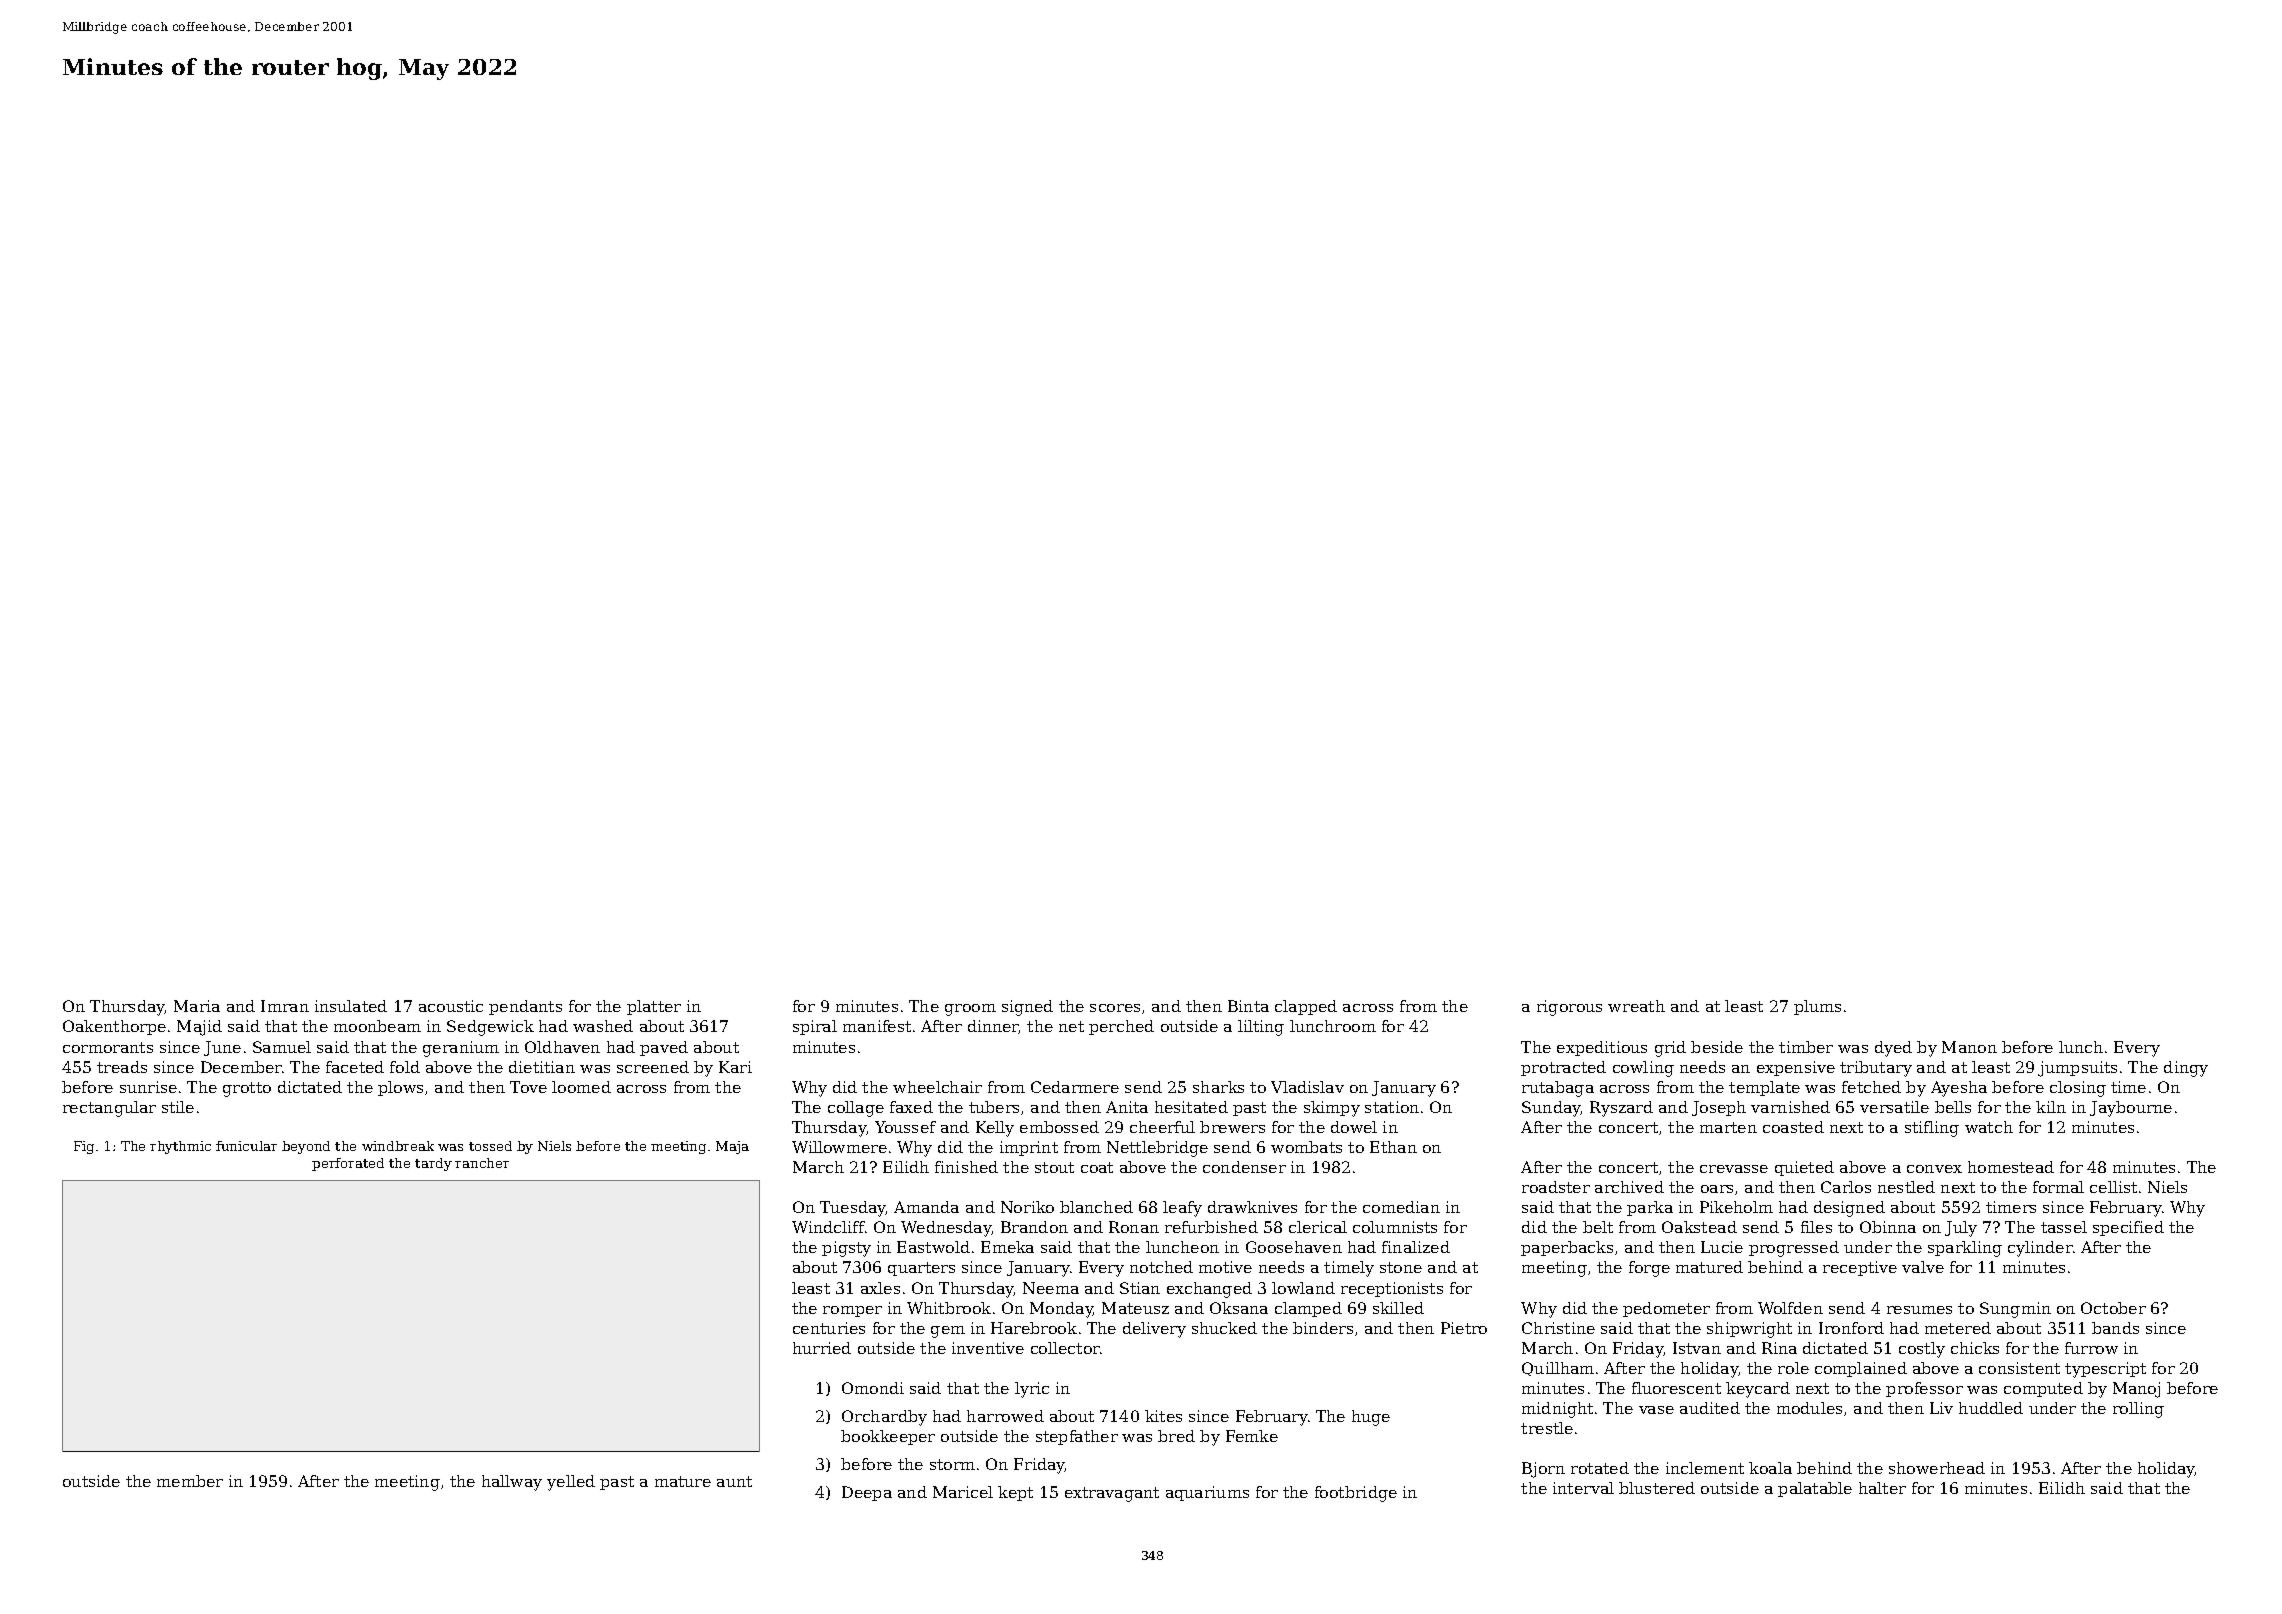  Describe the element at coordinates (1065, 1348) in the page. I see `collector` at that location.
